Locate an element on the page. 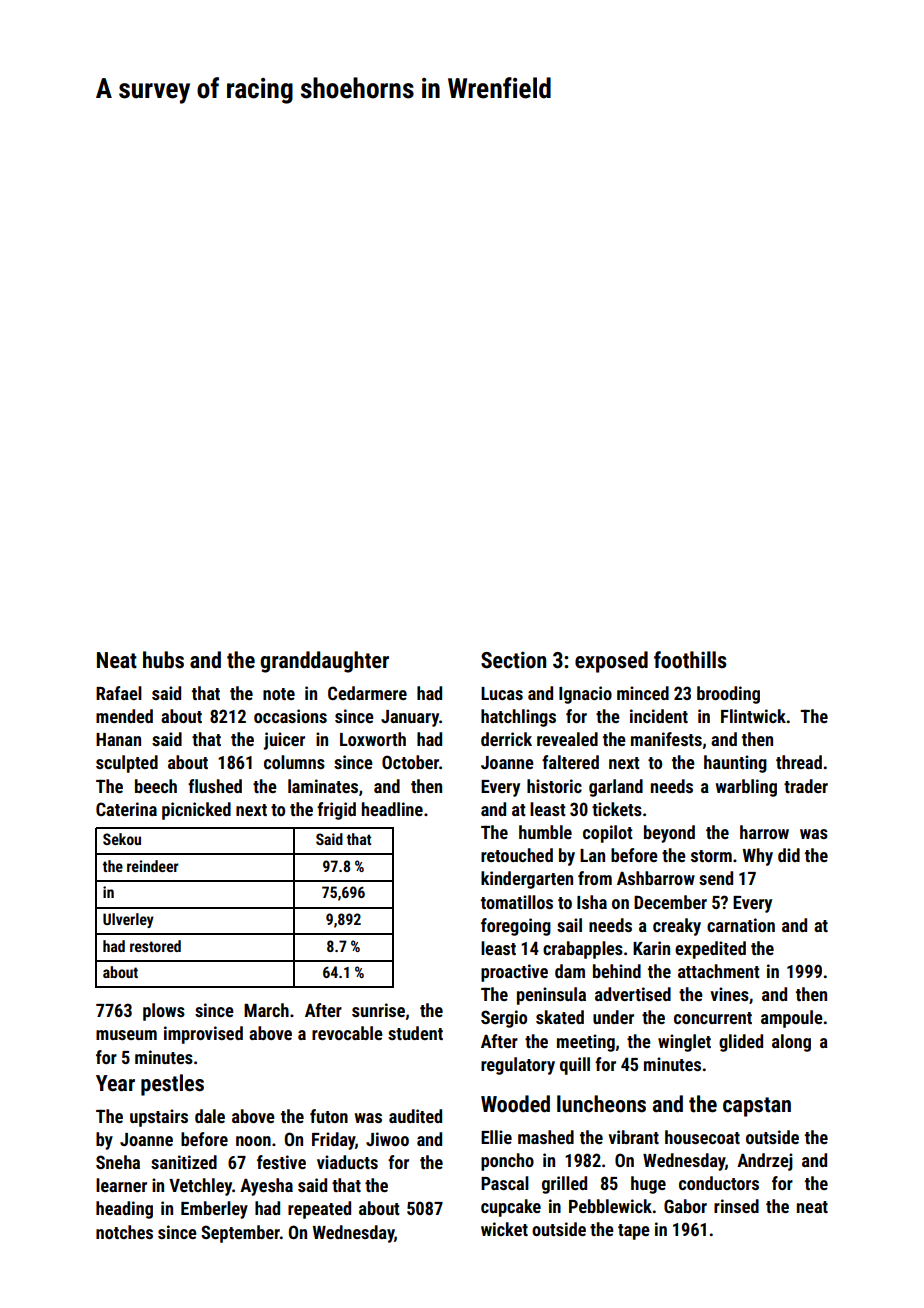 The image size is (924, 1308). granddaughter is located at coordinates (324, 662).
